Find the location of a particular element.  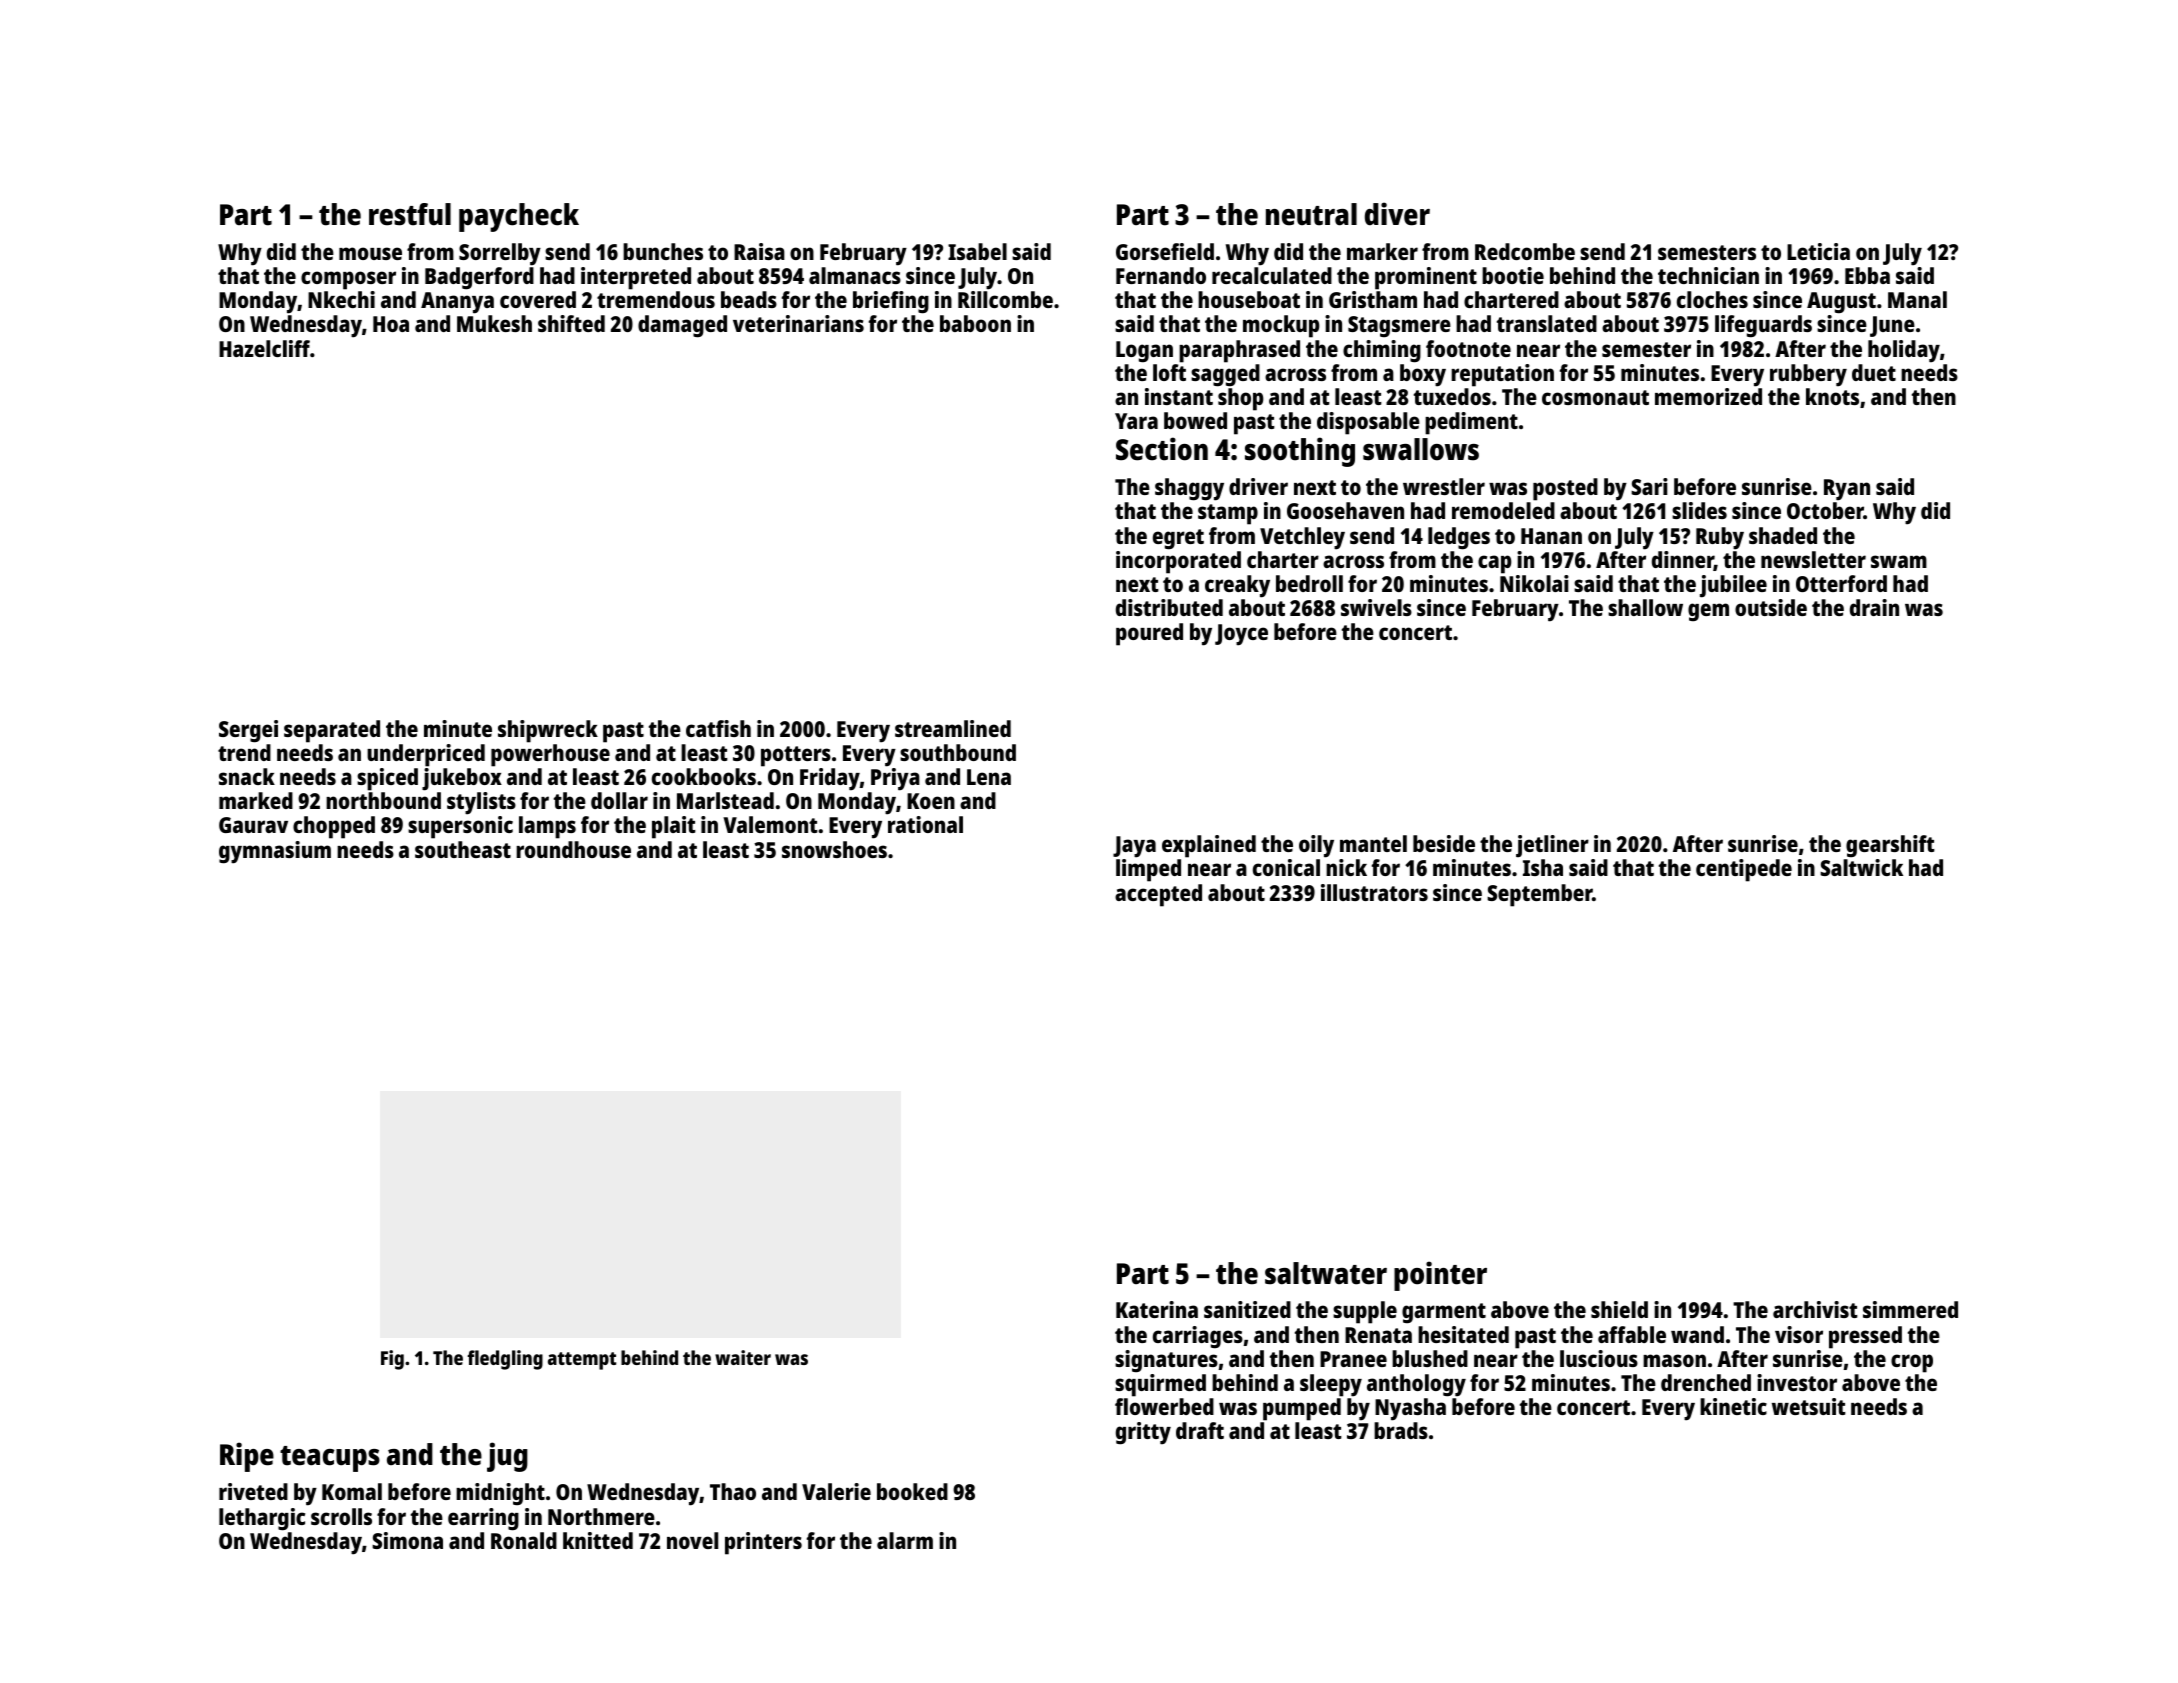

snowshoes is located at coordinates (834, 849).
